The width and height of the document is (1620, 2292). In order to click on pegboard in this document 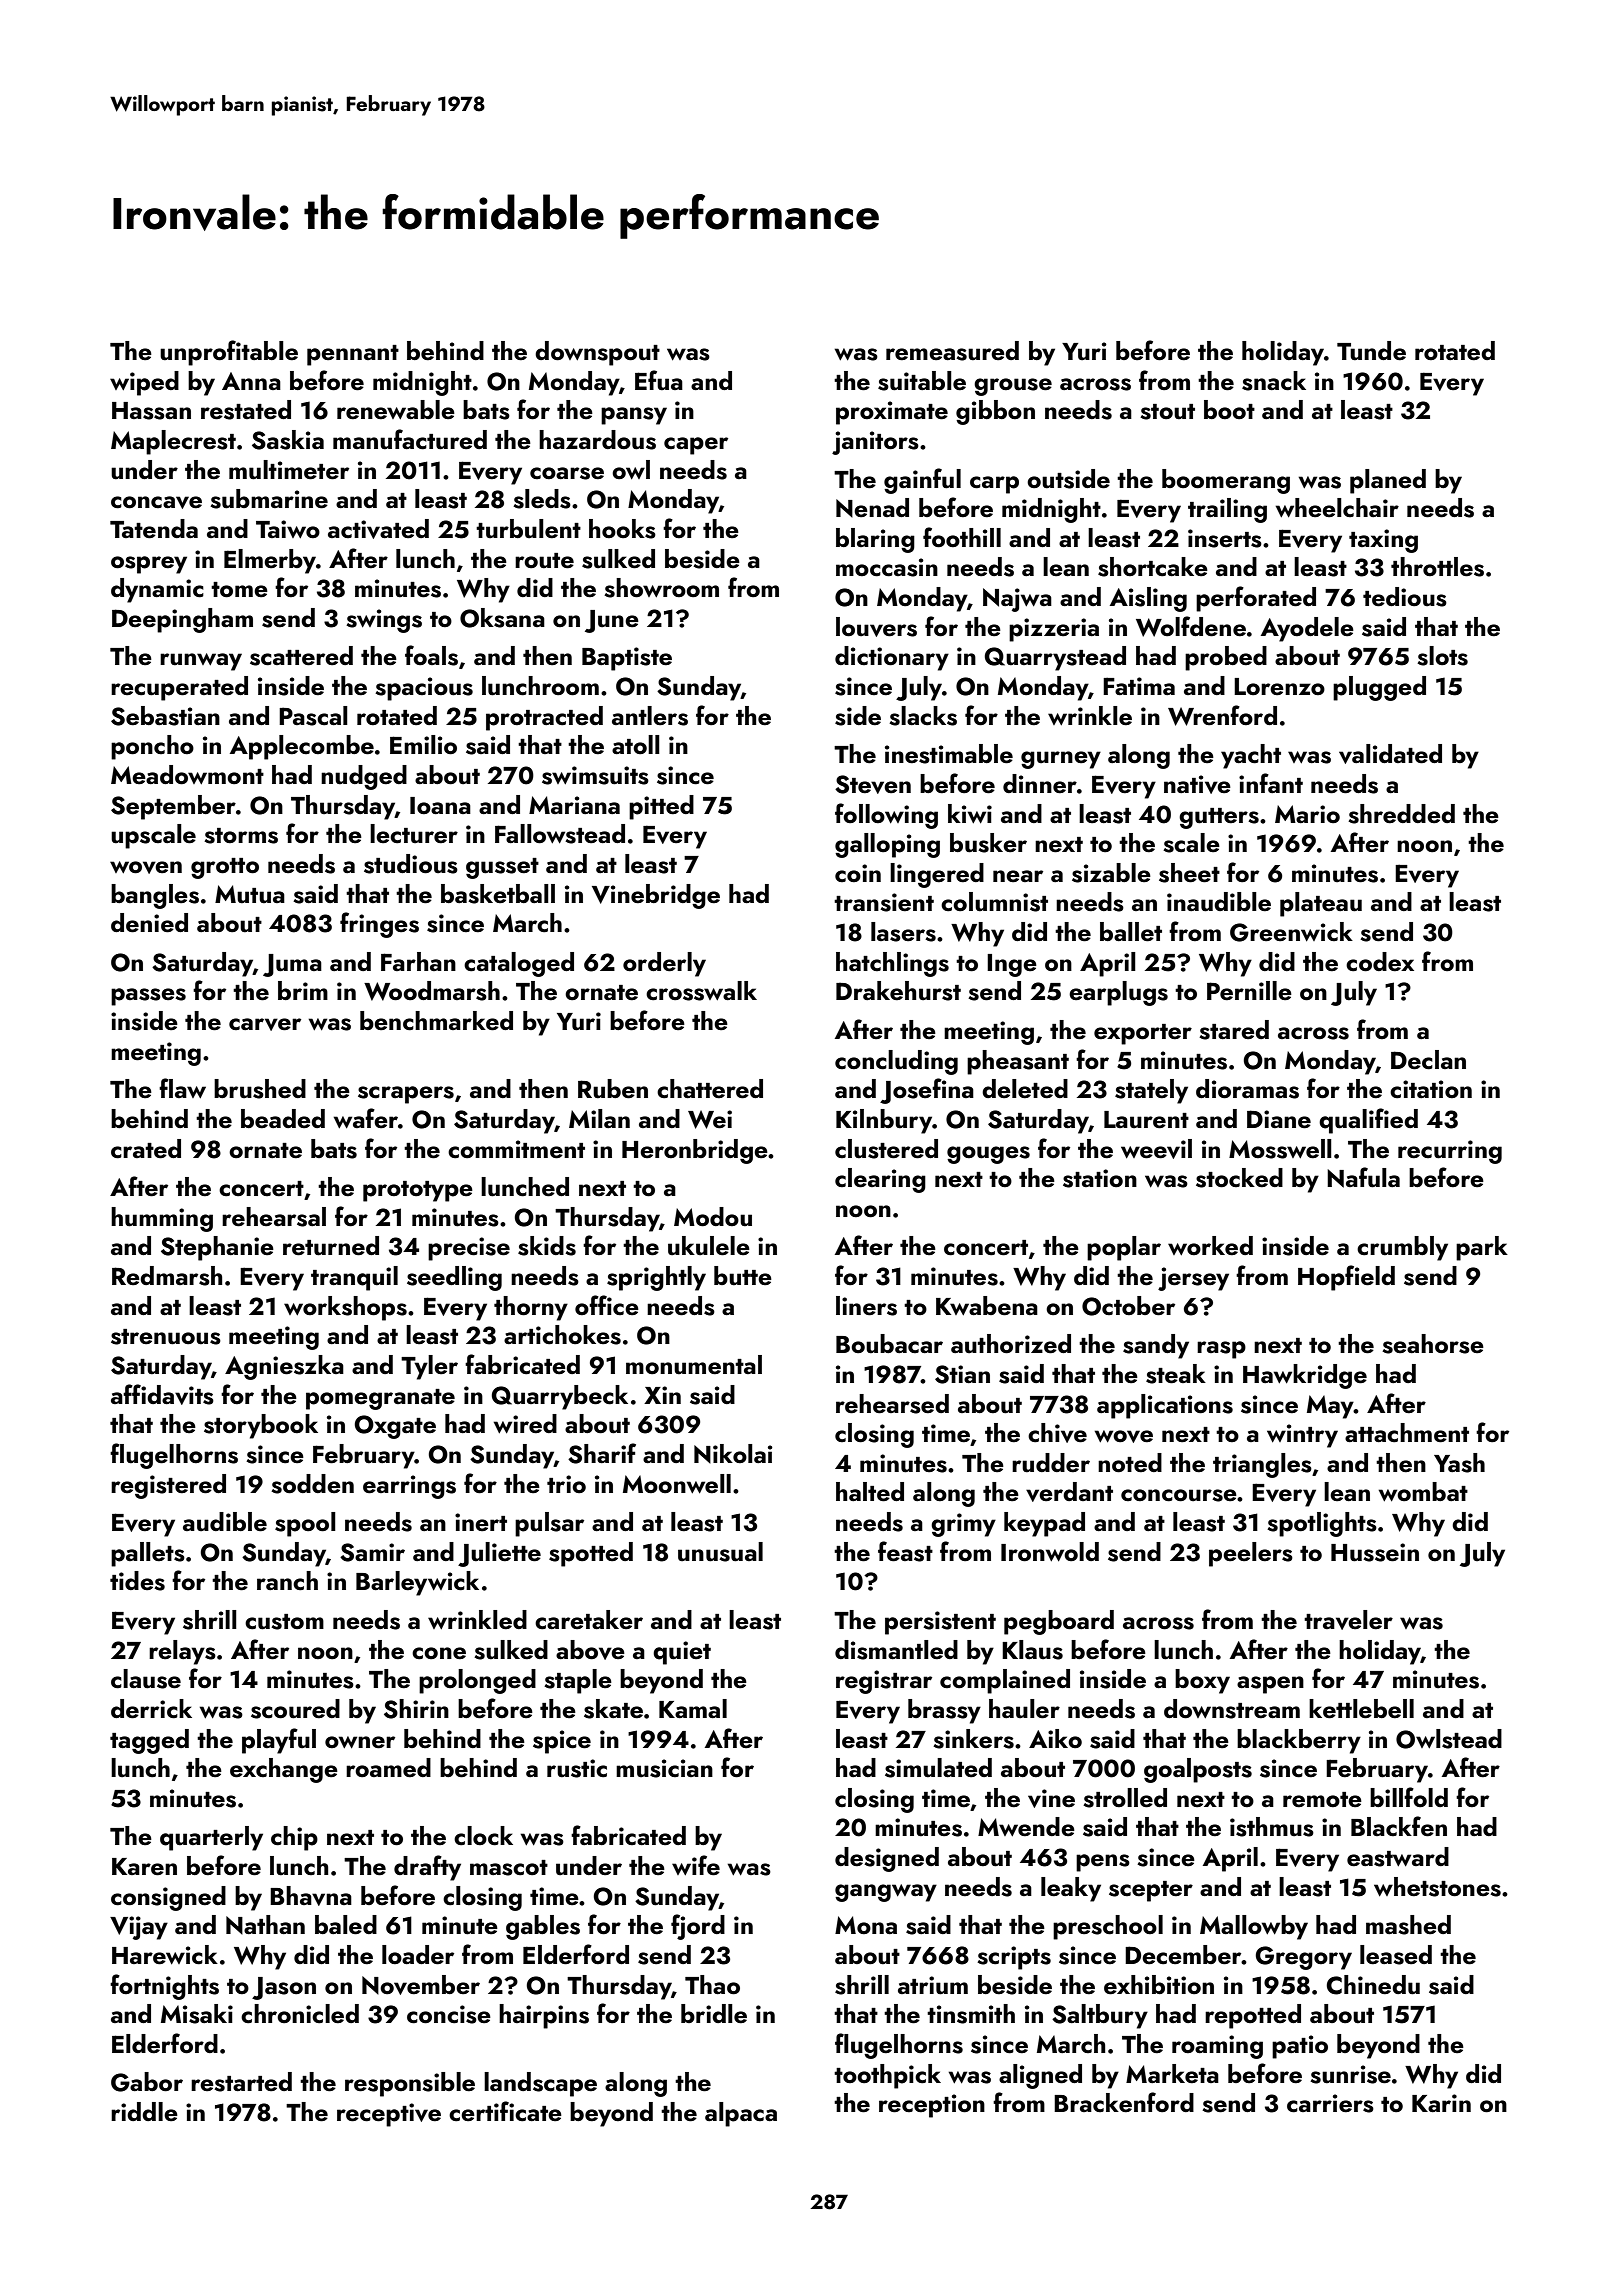, I will do `click(1059, 1622)`.
